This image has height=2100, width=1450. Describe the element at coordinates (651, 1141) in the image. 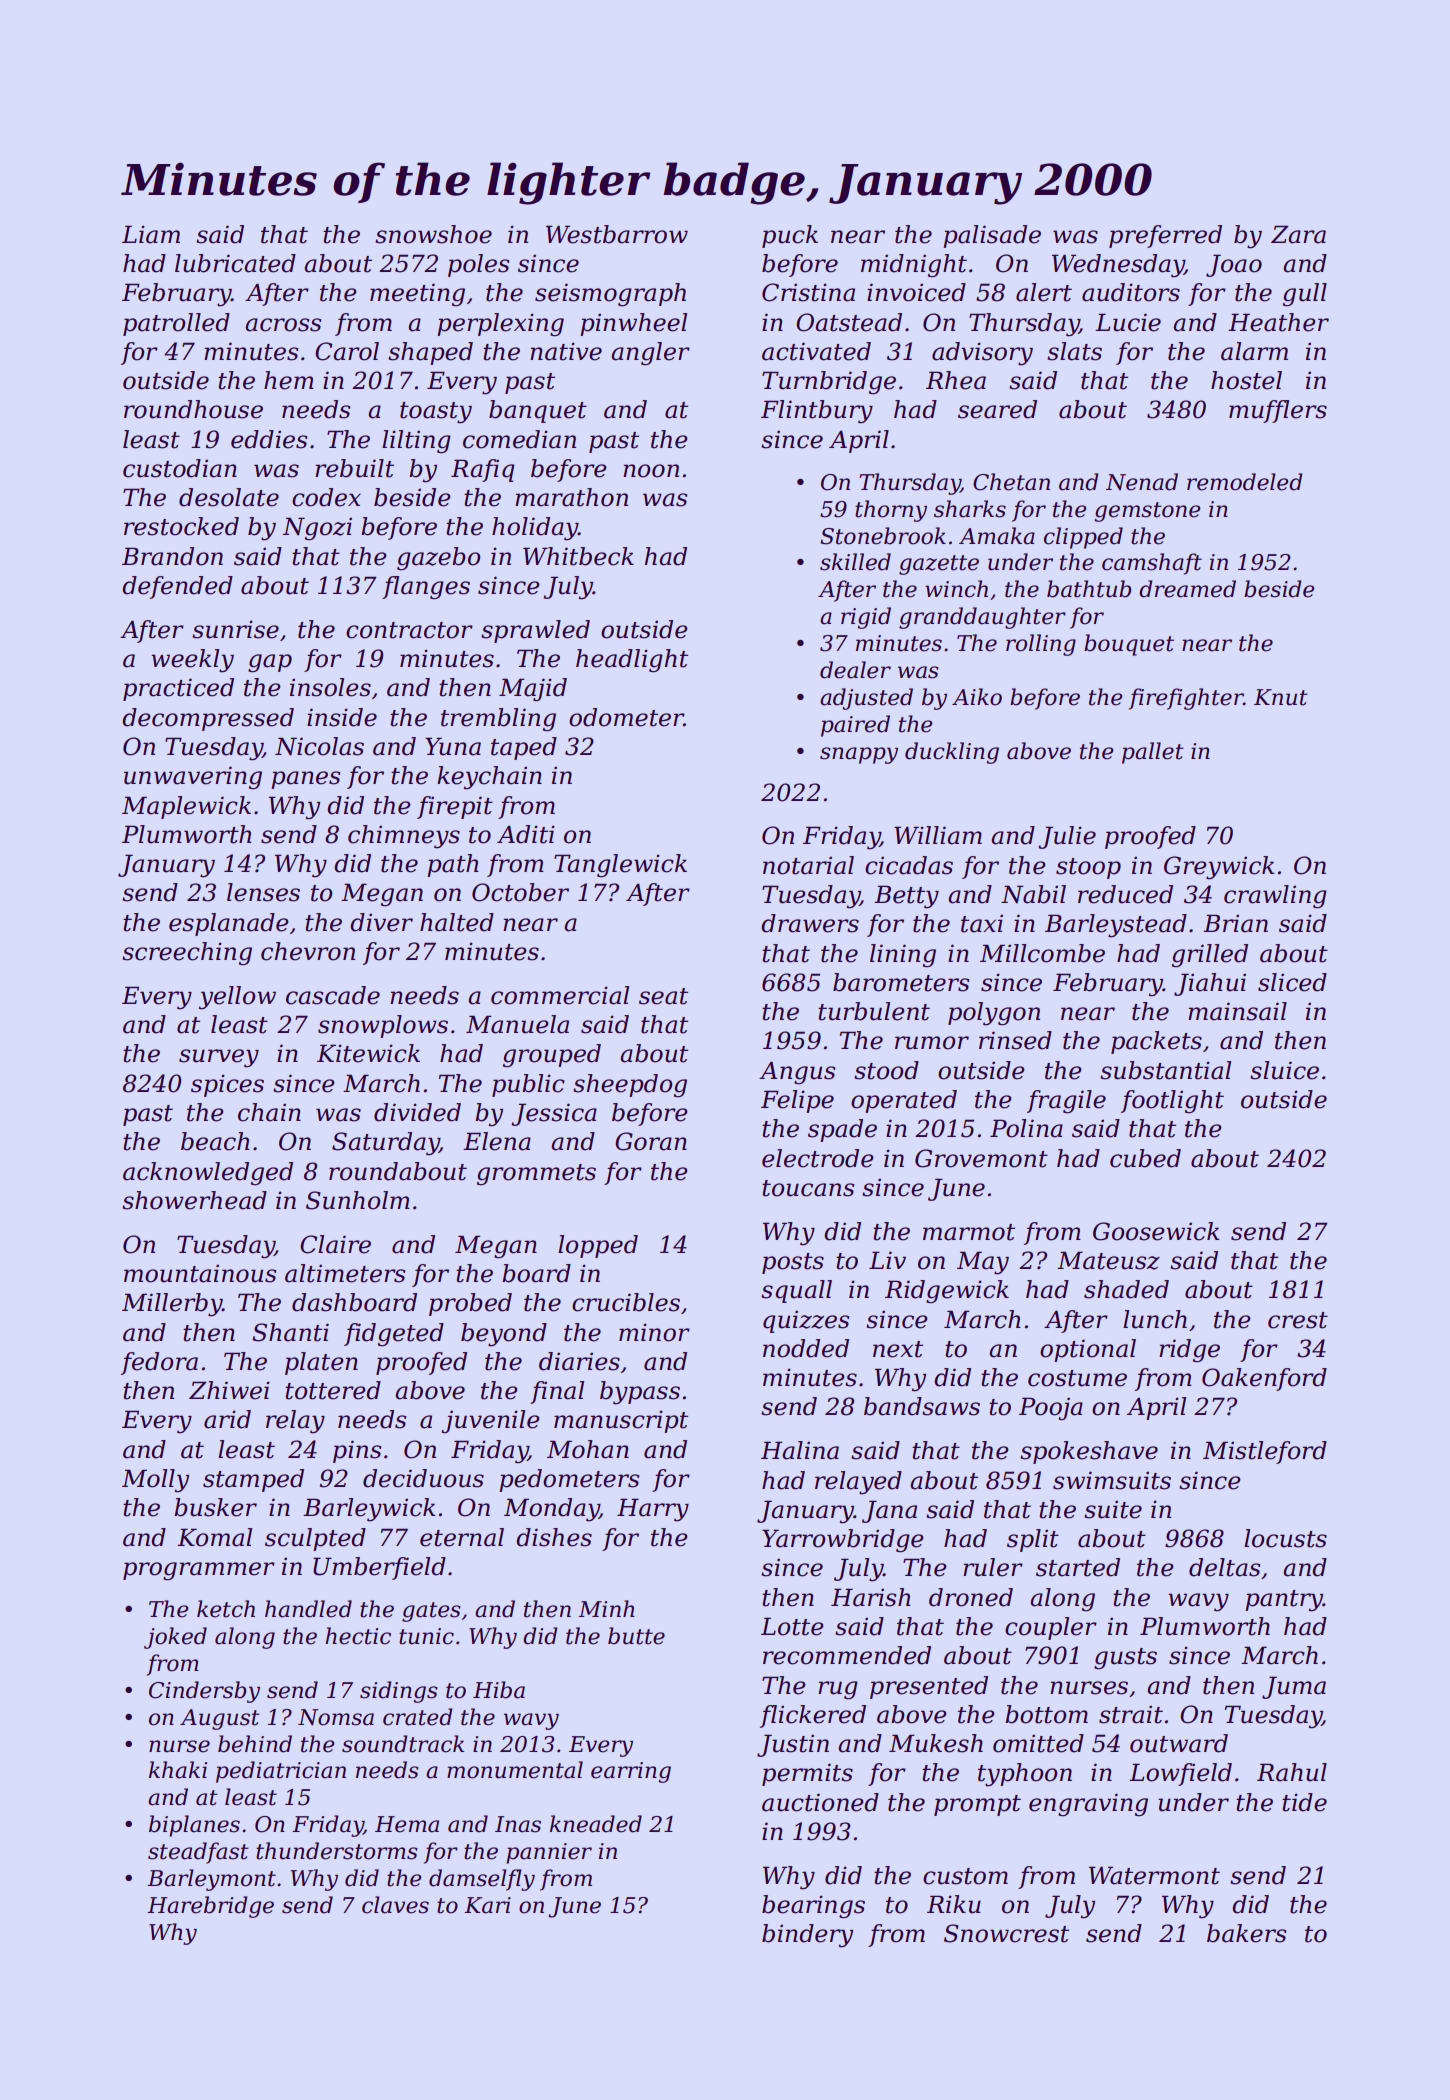

I see `Goran` at that location.
